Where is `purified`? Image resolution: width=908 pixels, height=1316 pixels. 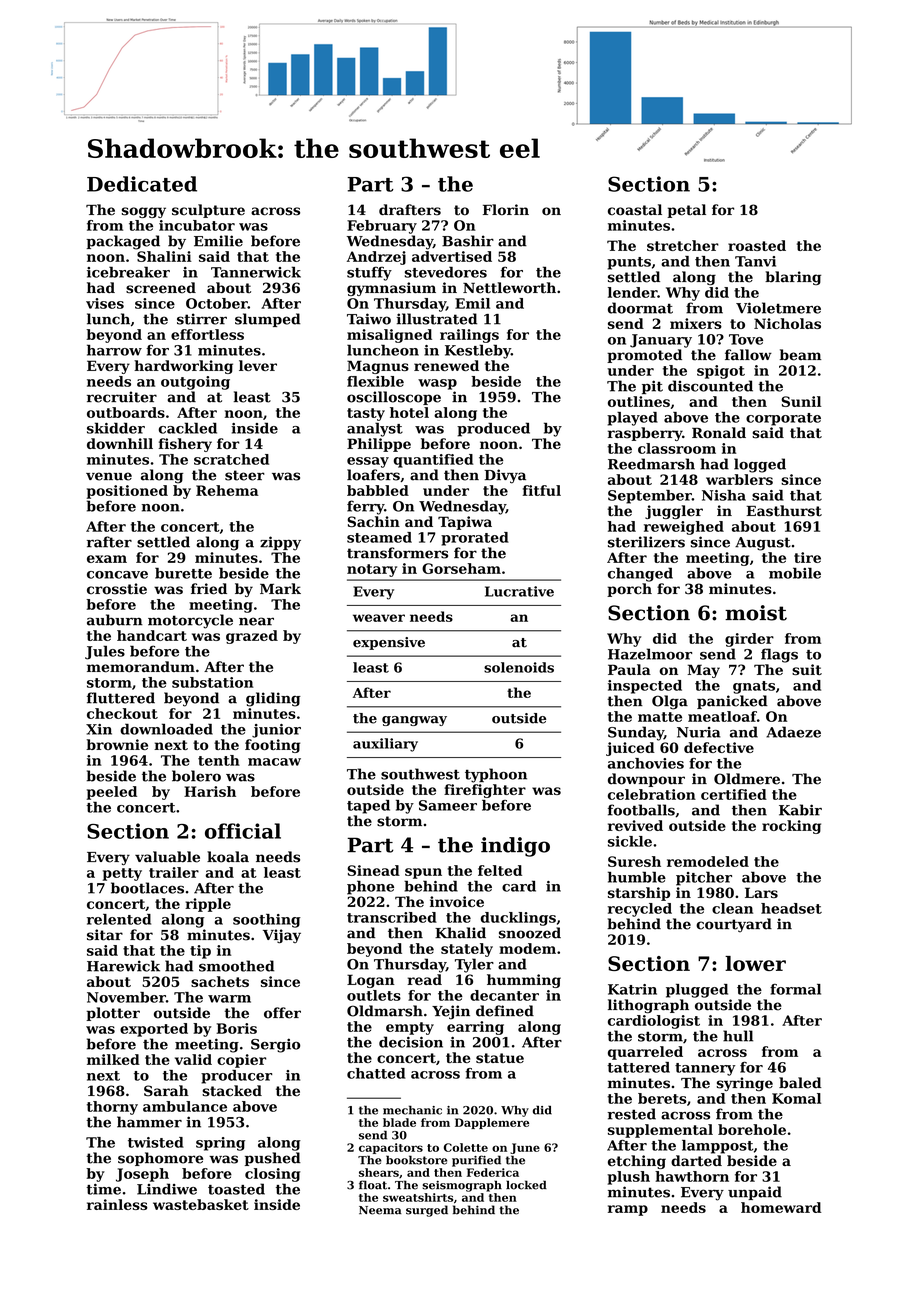 purified is located at coordinates (476, 1161).
